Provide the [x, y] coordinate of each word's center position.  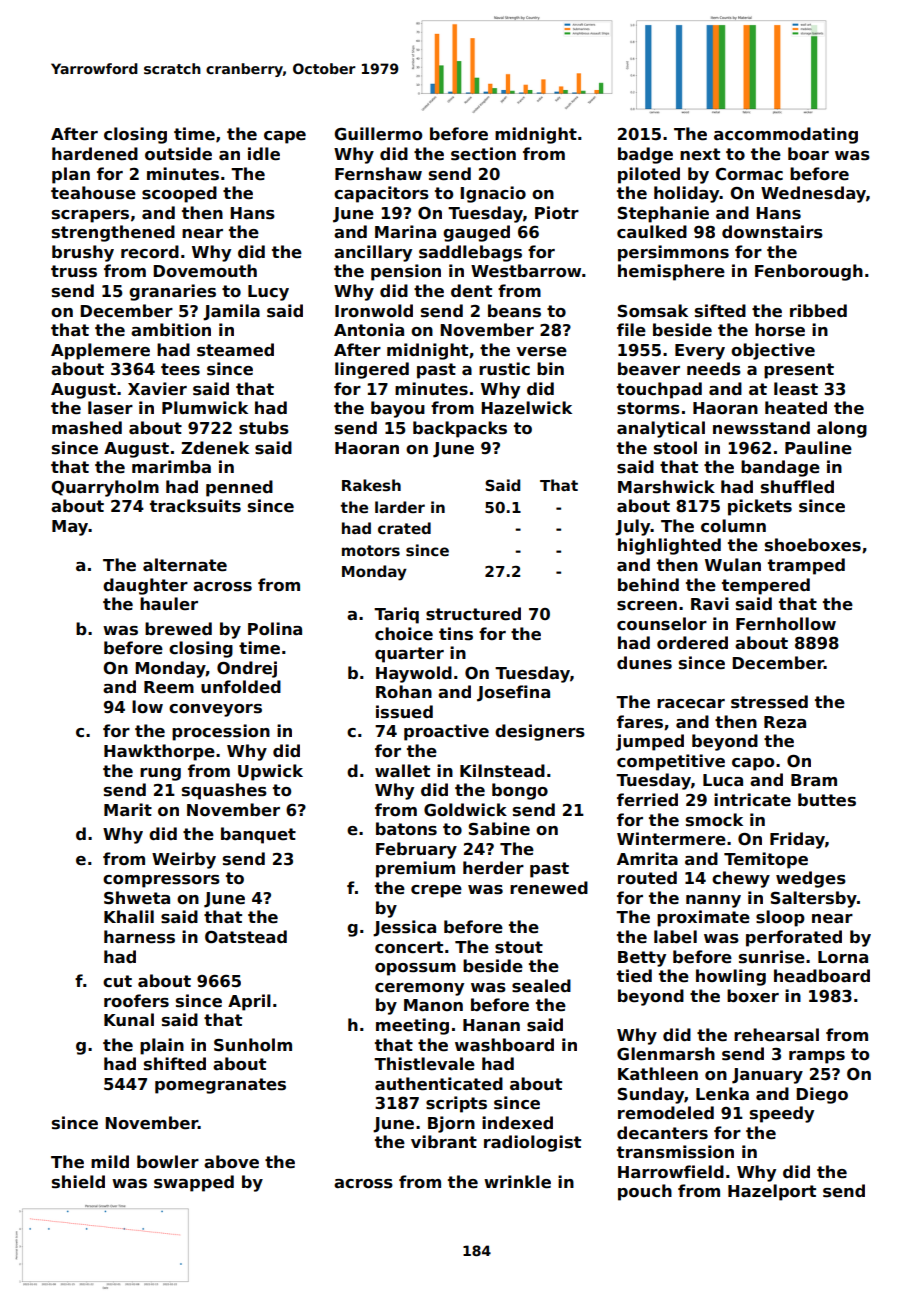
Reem [169, 687]
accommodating [786, 135]
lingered [372, 370]
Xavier [157, 389]
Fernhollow [786, 624]
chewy [741, 879]
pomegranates [220, 1086]
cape [285, 137]
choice [404, 634]
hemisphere [671, 272]
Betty [642, 959]
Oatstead [246, 937]
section [483, 154]
